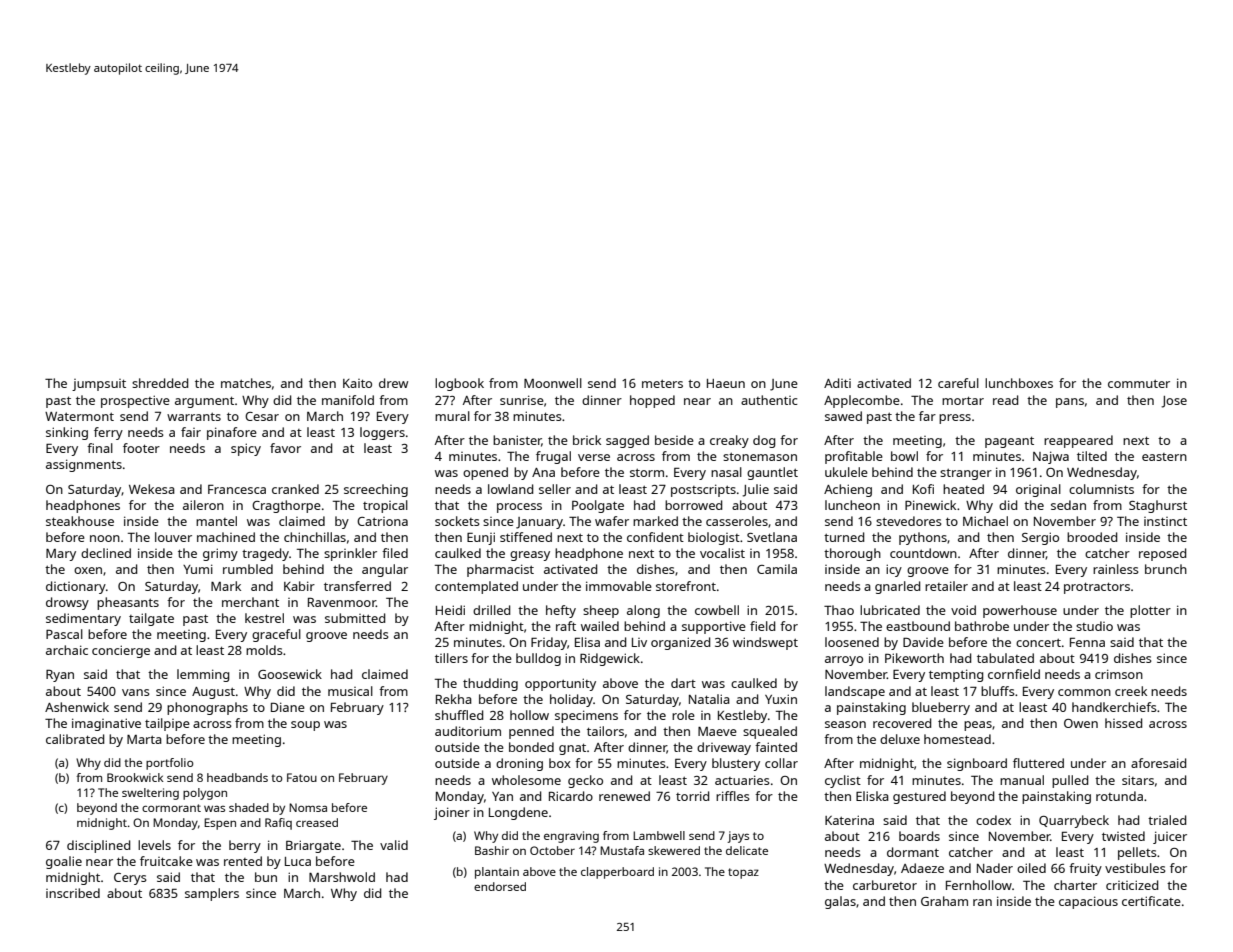 This screenshot has width=1233, height=952. I want to click on sitars, so click(1138, 780).
